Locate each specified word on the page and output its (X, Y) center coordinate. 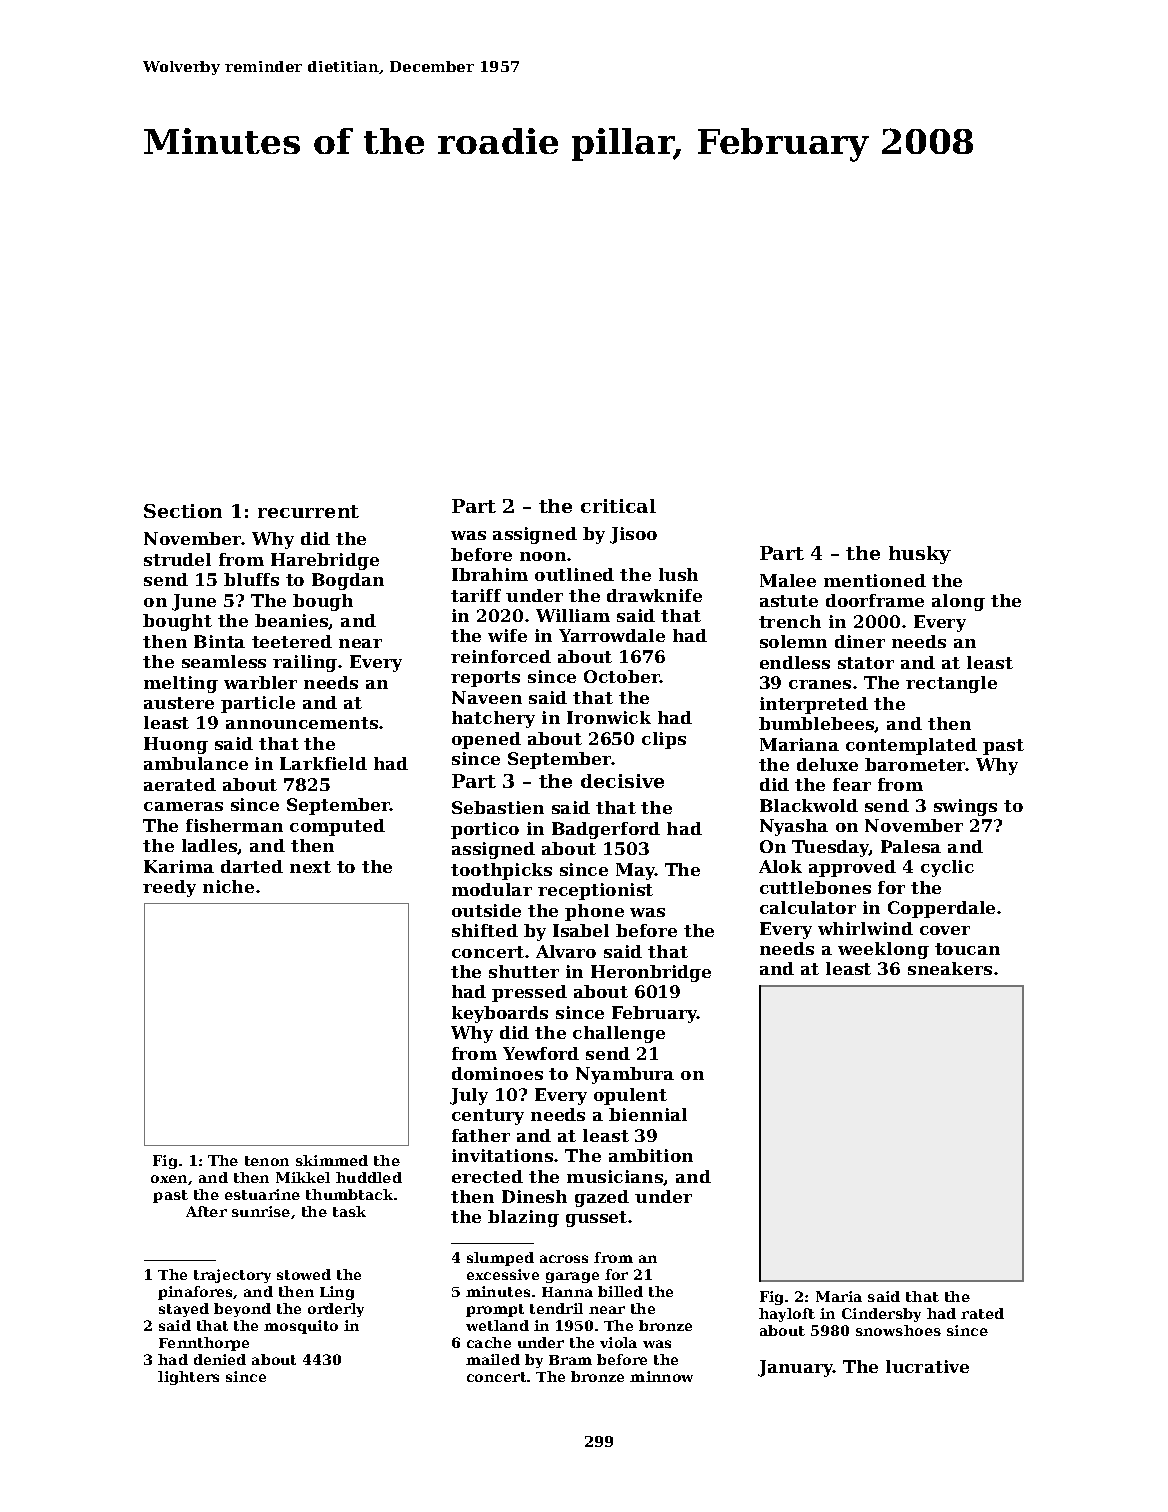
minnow (661, 1376)
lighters (188, 1378)
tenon (267, 1161)
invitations (502, 1155)
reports (485, 679)
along (958, 602)
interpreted (814, 705)
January (795, 1368)
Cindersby (881, 1315)
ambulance (196, 763)
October (622, 676)
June (194, 602)
